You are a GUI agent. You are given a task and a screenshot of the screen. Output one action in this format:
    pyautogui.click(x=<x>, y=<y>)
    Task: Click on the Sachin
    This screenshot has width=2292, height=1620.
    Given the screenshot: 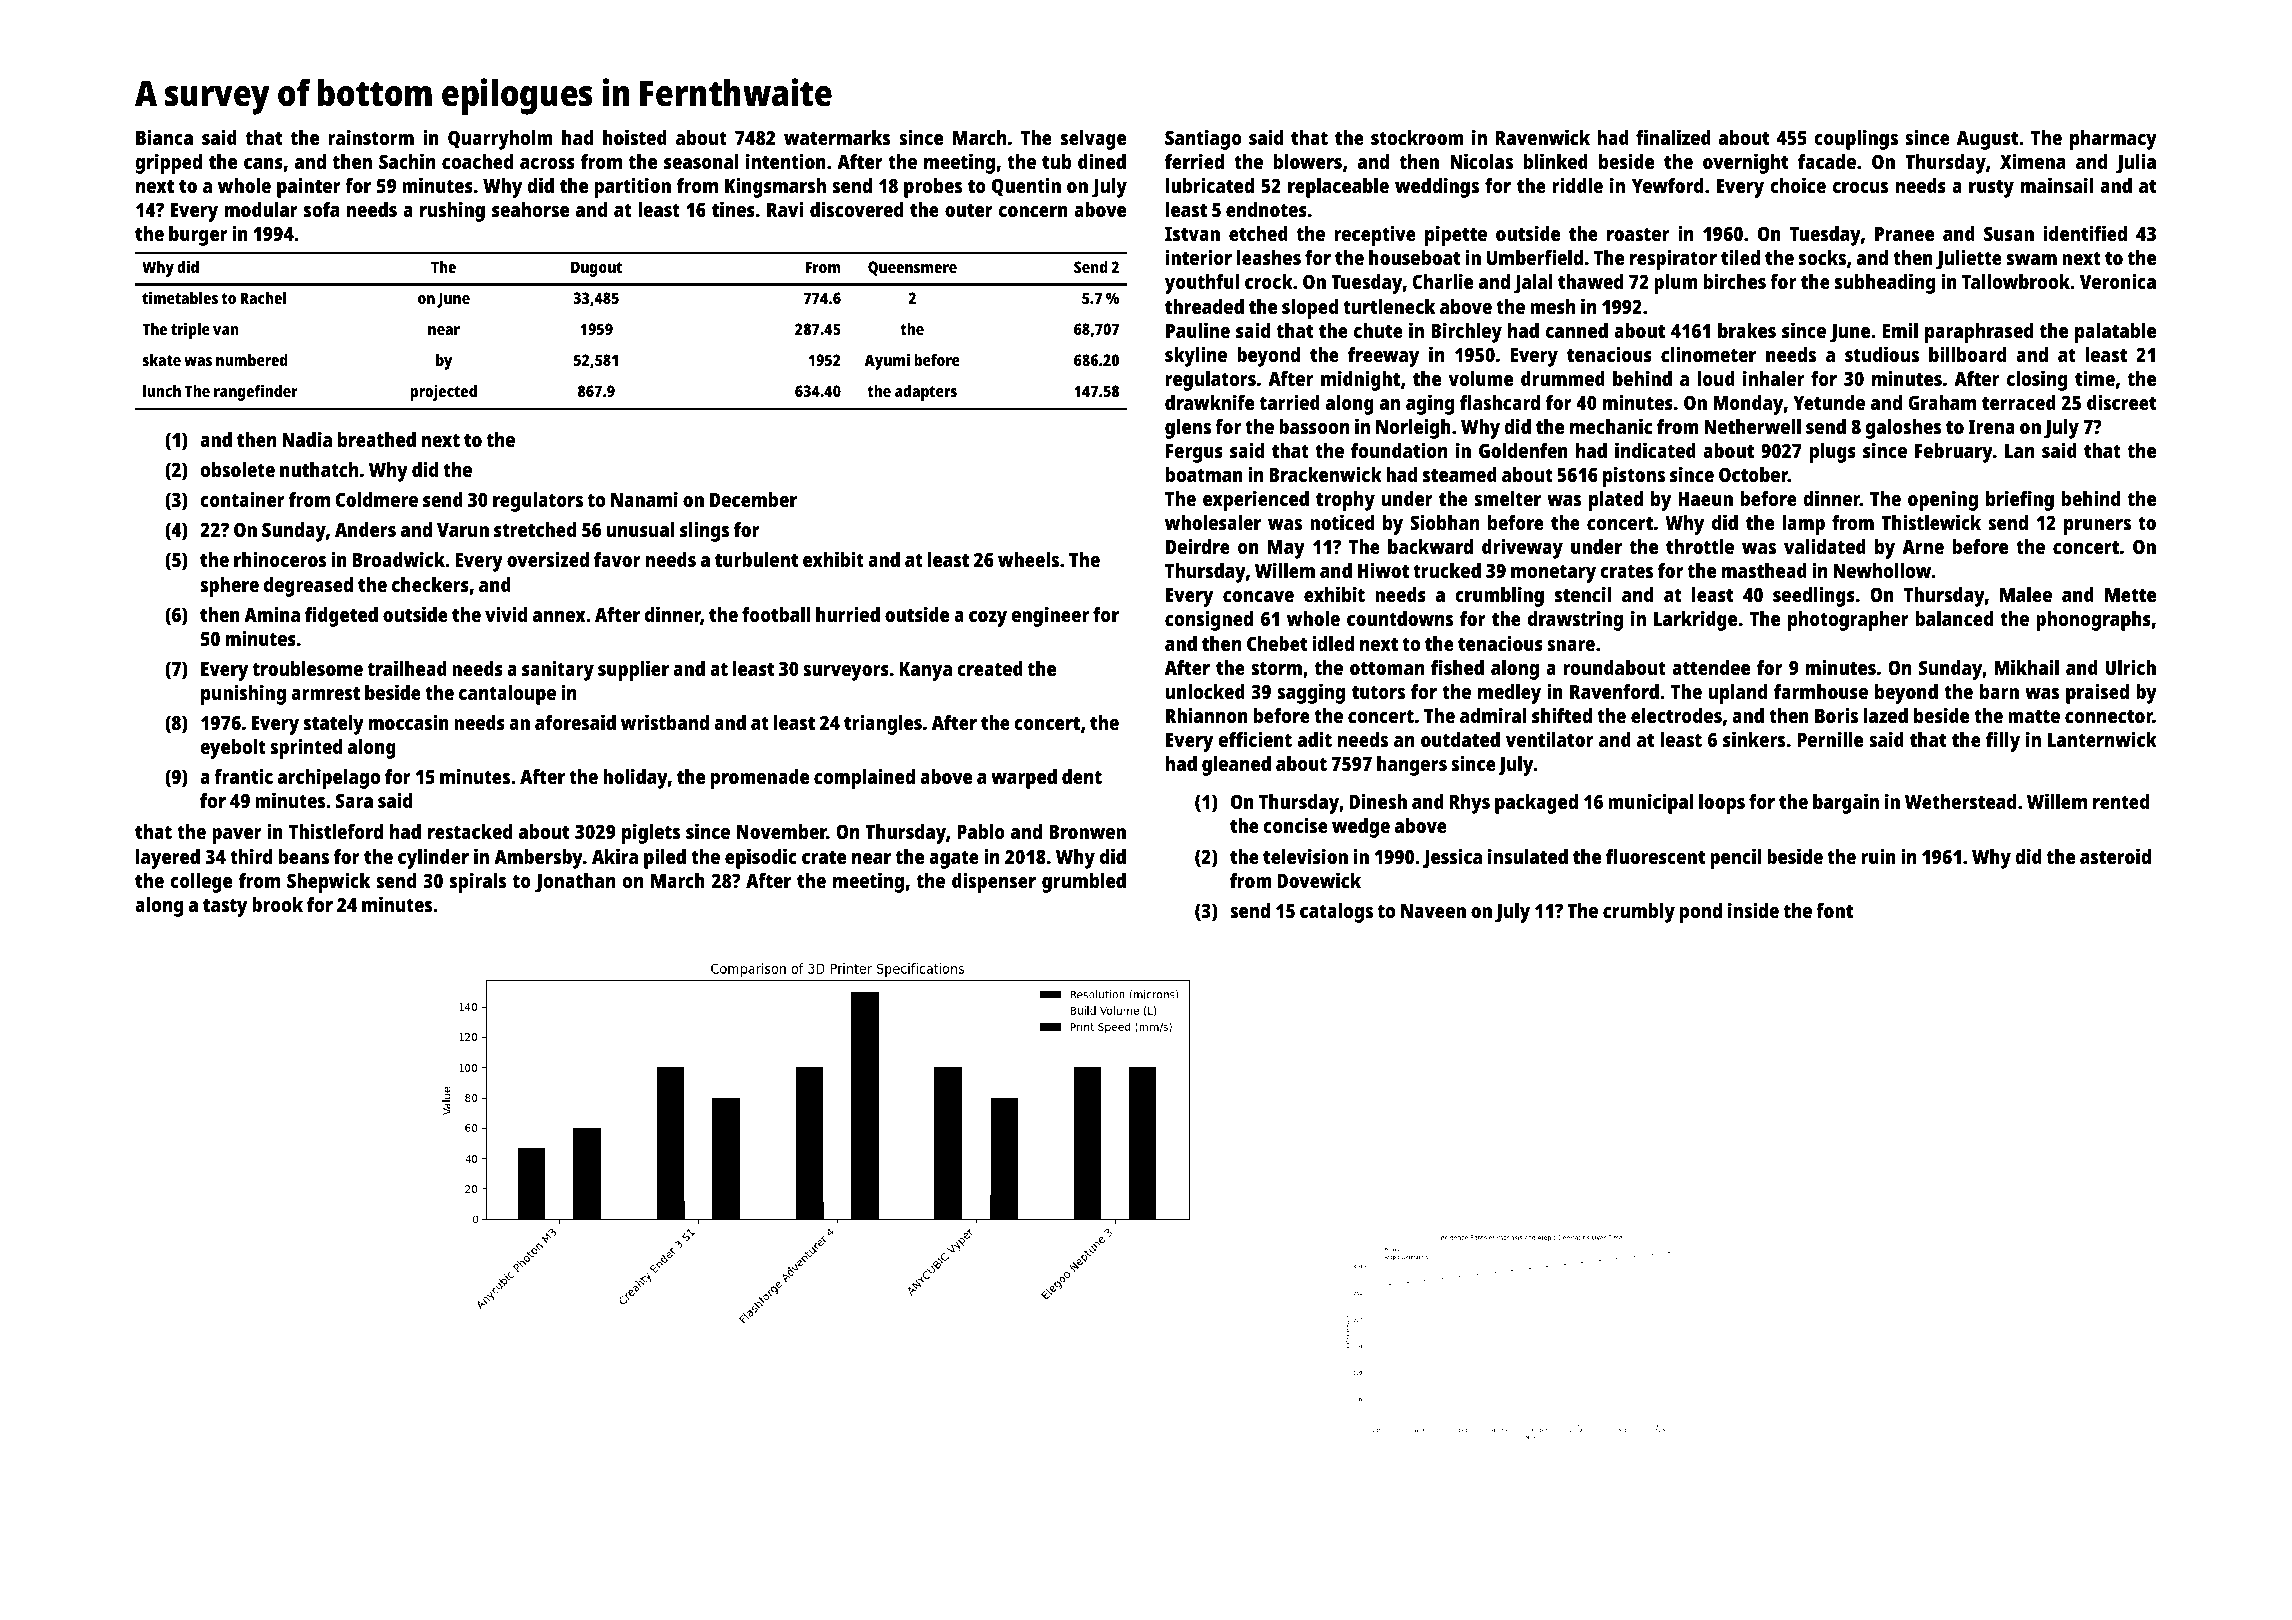 What is the action you would take?
    pyautogui.click(x=407, y=161)
